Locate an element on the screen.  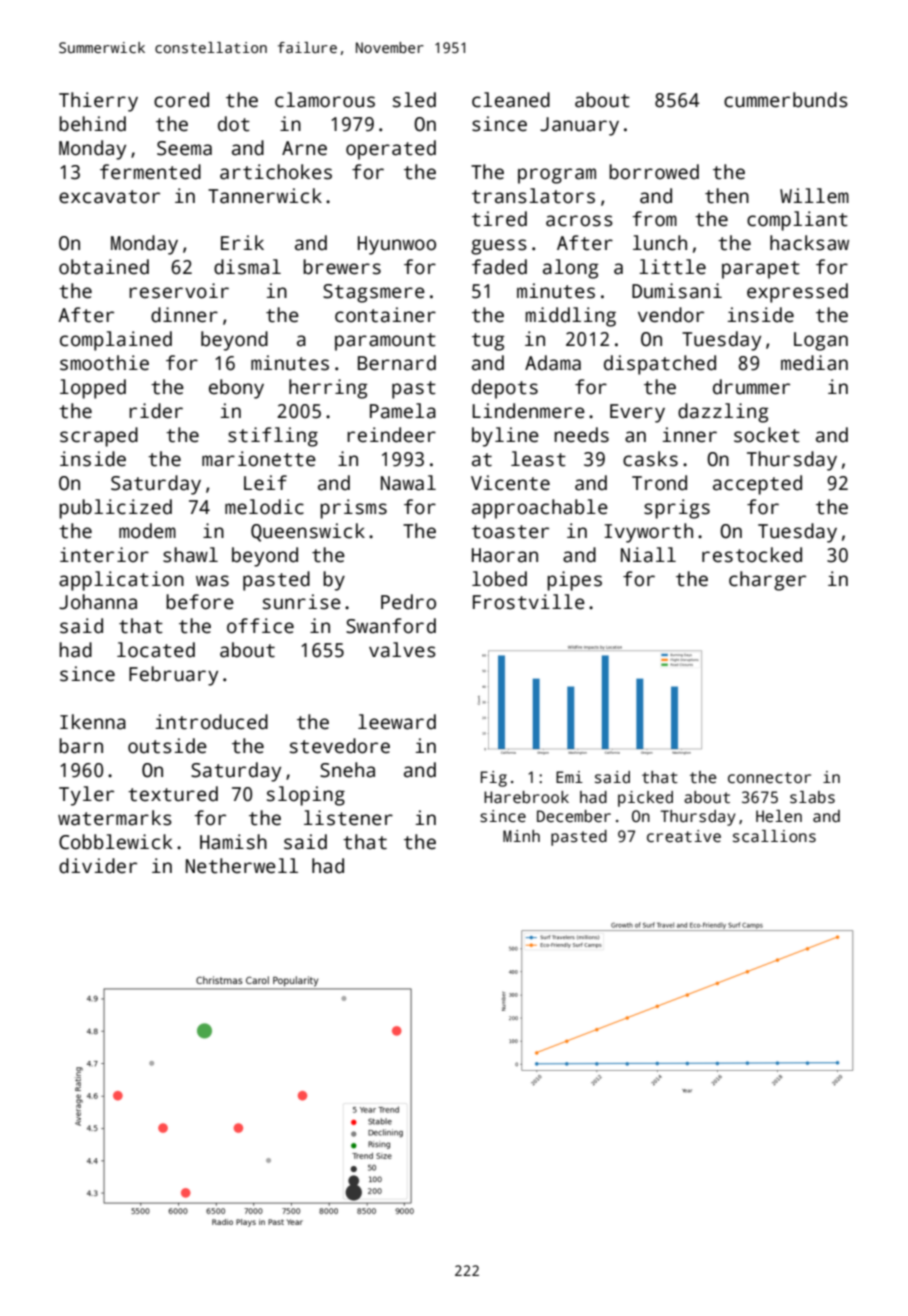
obtained is located at coordinates (104, 267).
